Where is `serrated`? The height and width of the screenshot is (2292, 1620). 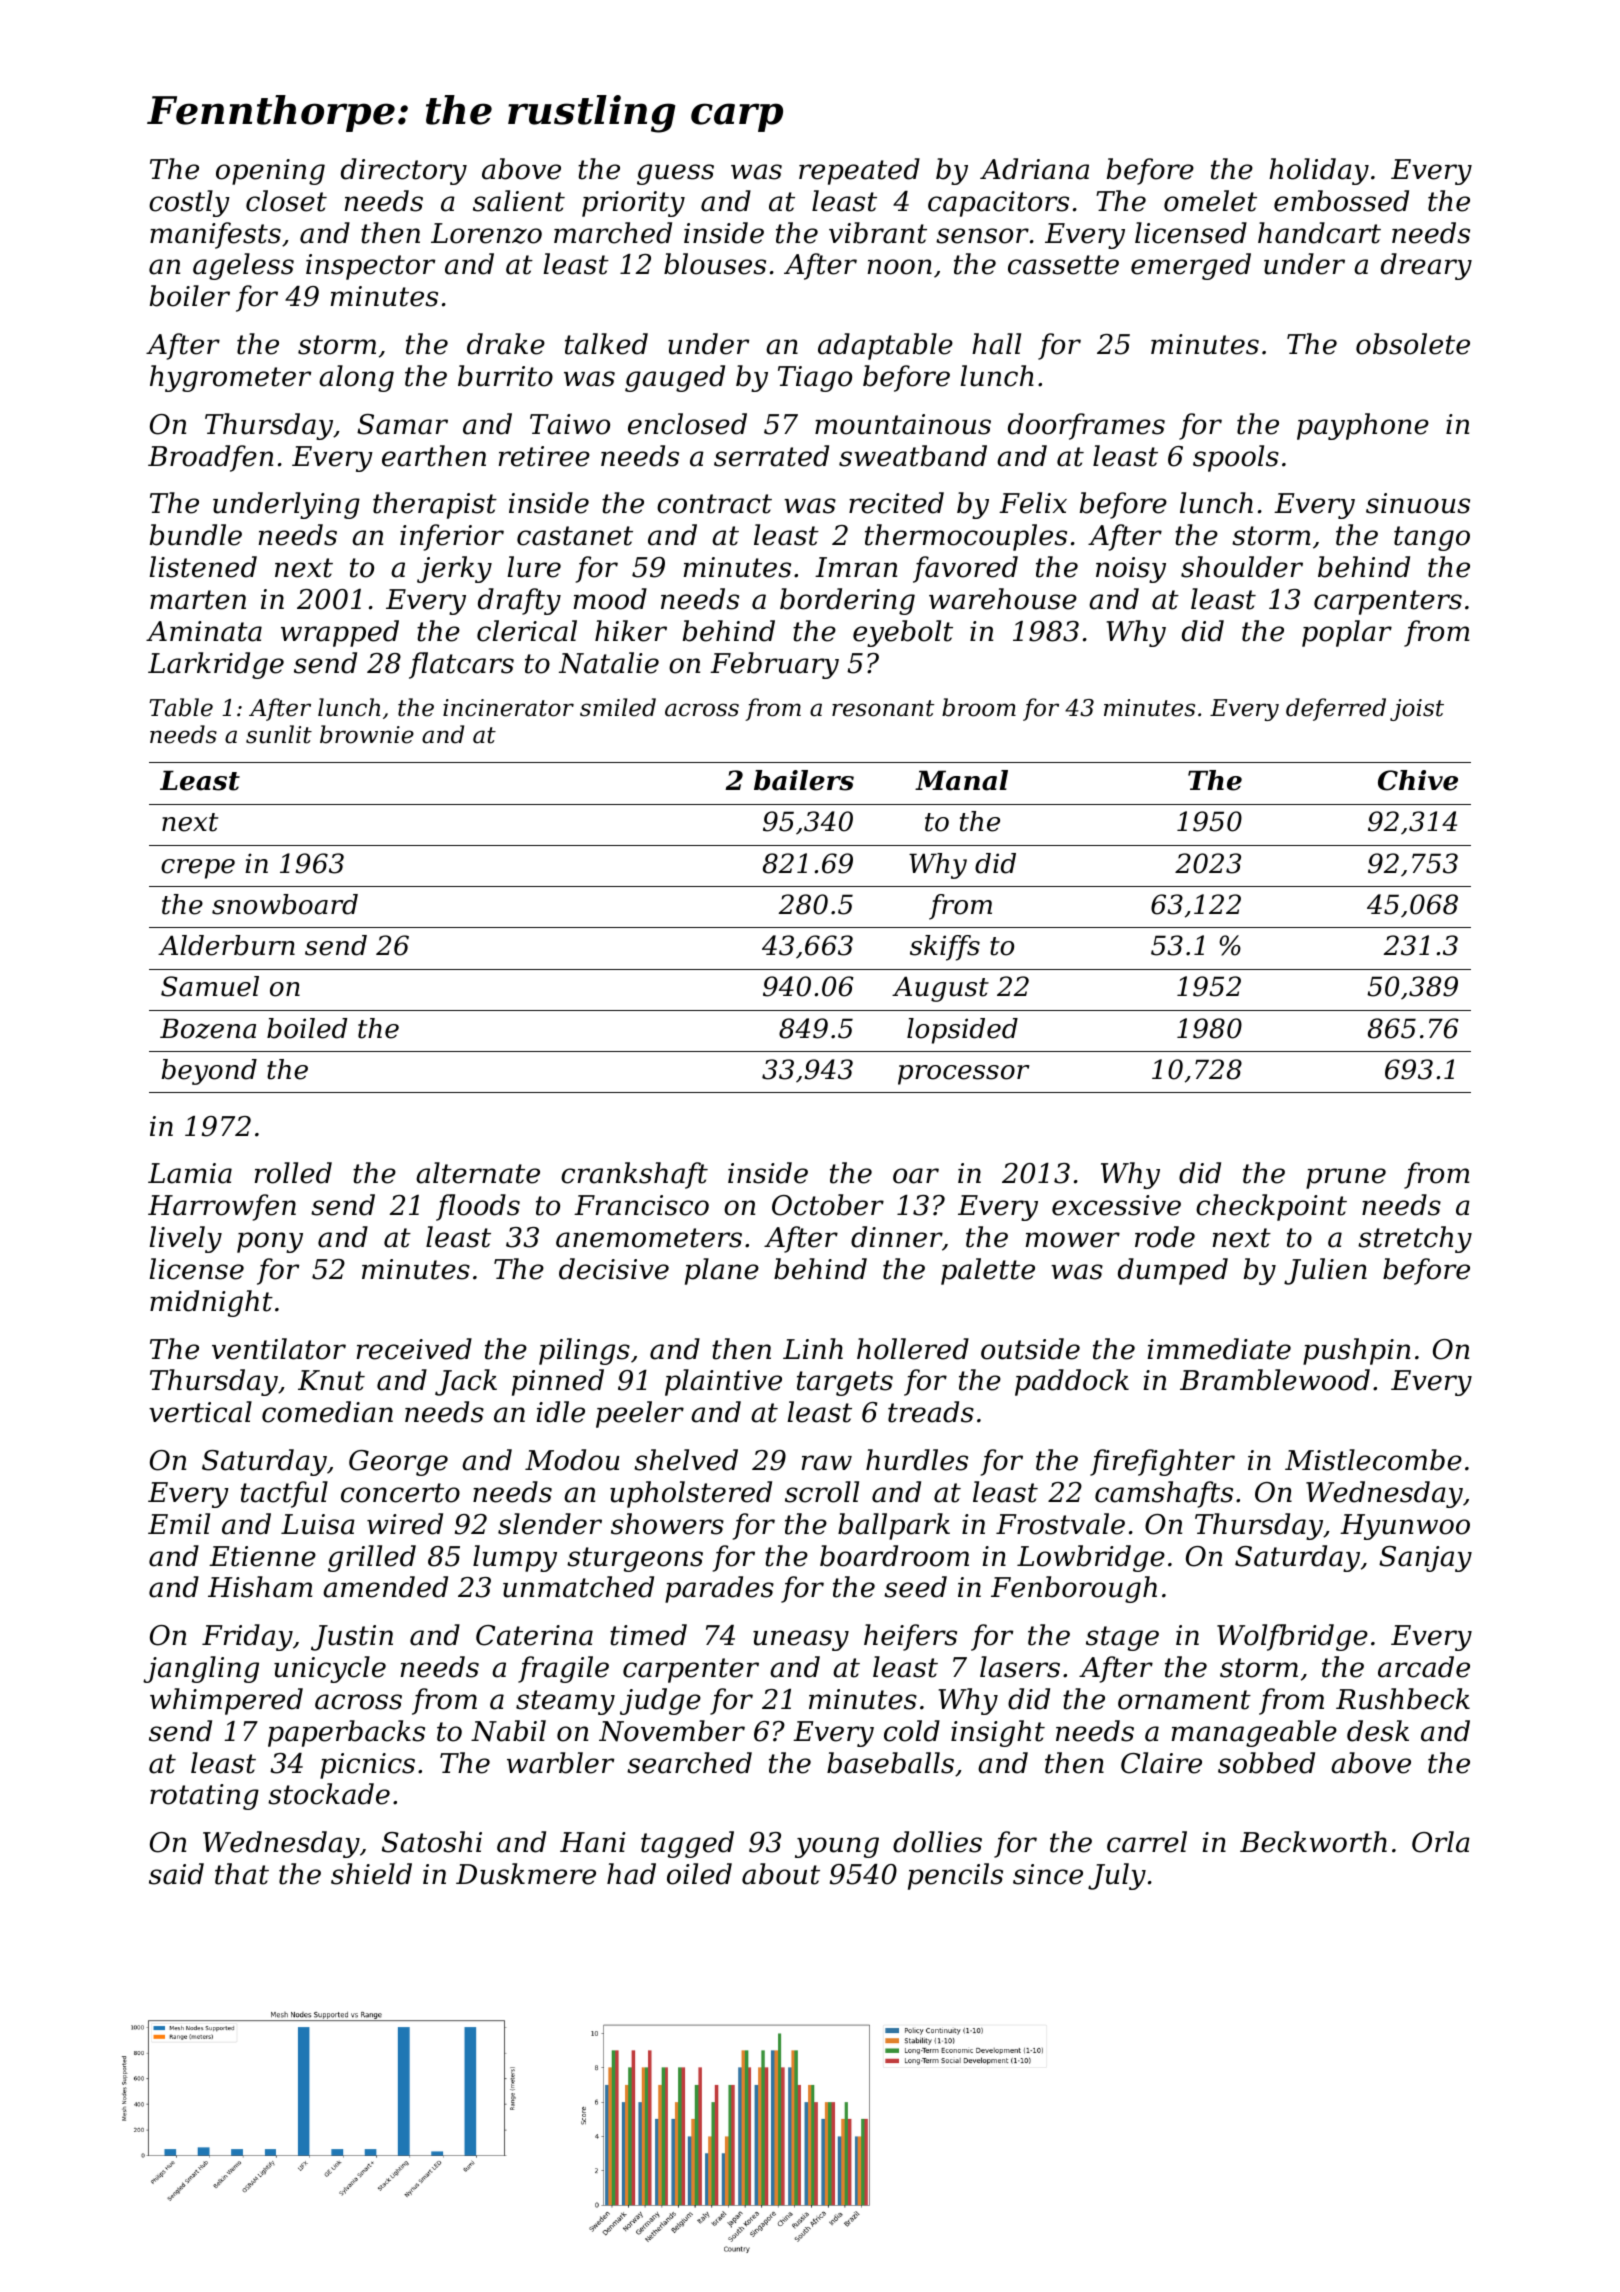
serrated is located at coordinates (771, 456).
